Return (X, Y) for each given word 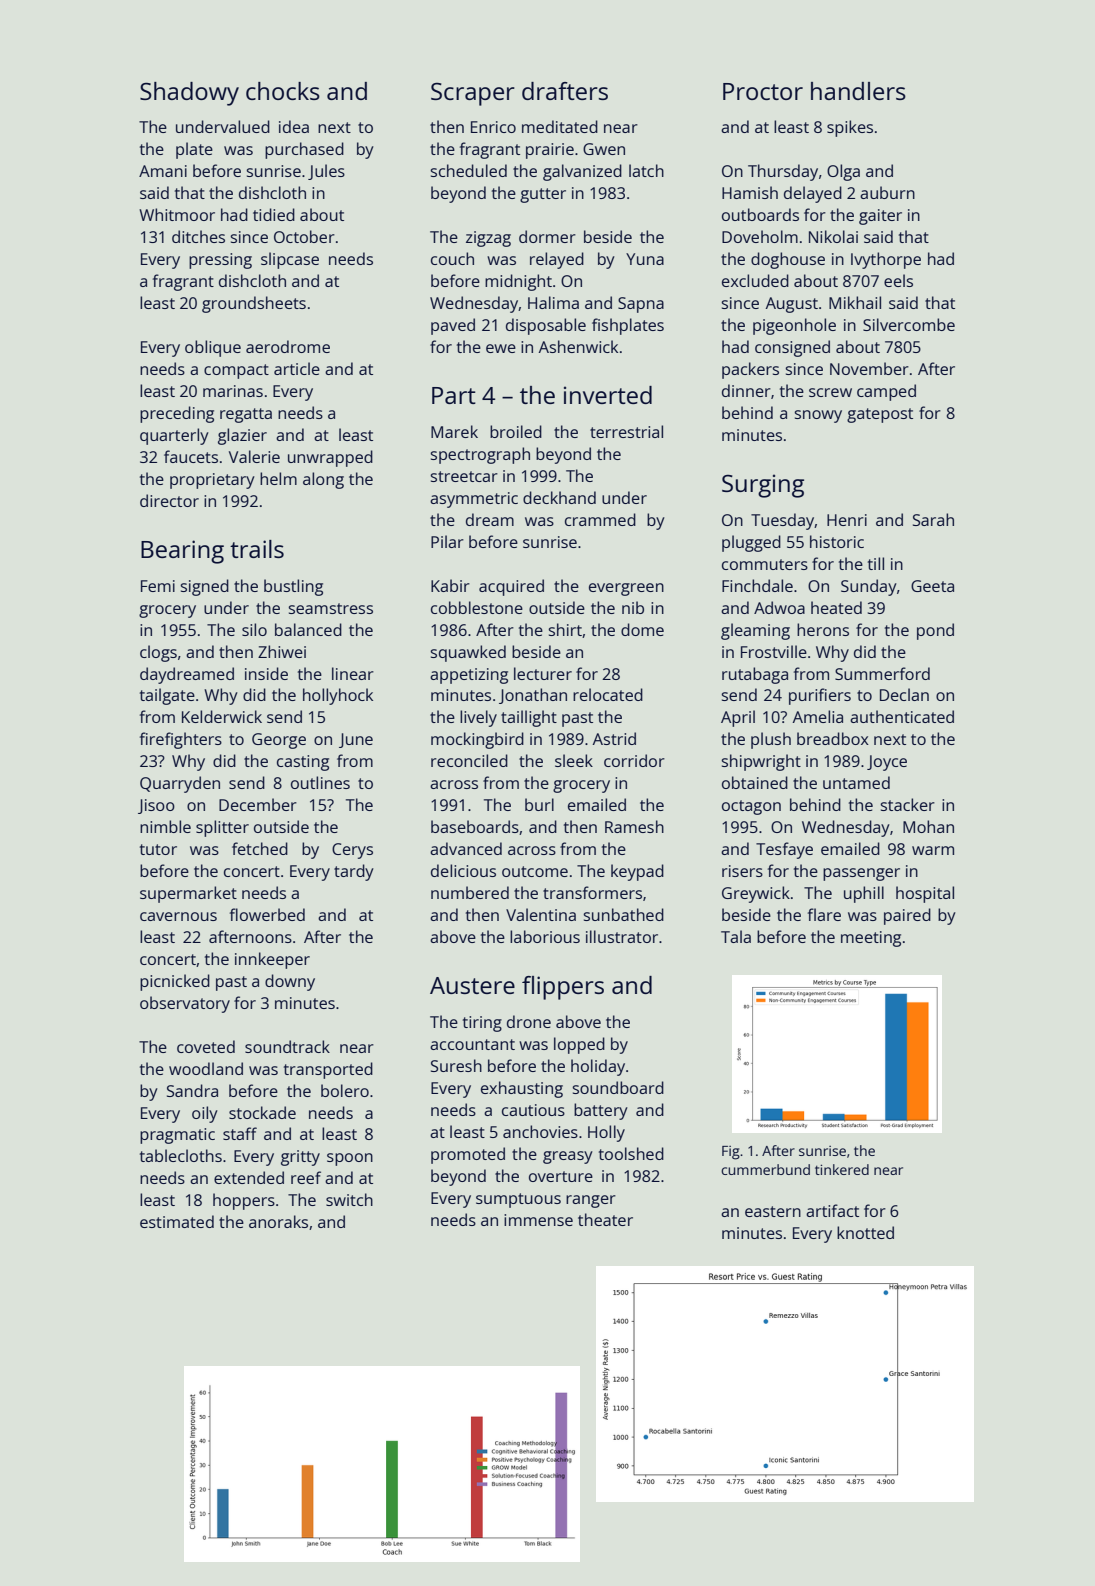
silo (254, 629)
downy (290, 982)
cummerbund (765, 1169)
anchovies (540, 1131)
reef (306, 1177)
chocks (283, 91)
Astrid (614, 738)
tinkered (842, 1169)
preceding (177, 414)
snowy (818, 416)
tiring (482, 1024)
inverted (608, 395)
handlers (858, 91)
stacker (908, 804)
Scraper (473, 94)
